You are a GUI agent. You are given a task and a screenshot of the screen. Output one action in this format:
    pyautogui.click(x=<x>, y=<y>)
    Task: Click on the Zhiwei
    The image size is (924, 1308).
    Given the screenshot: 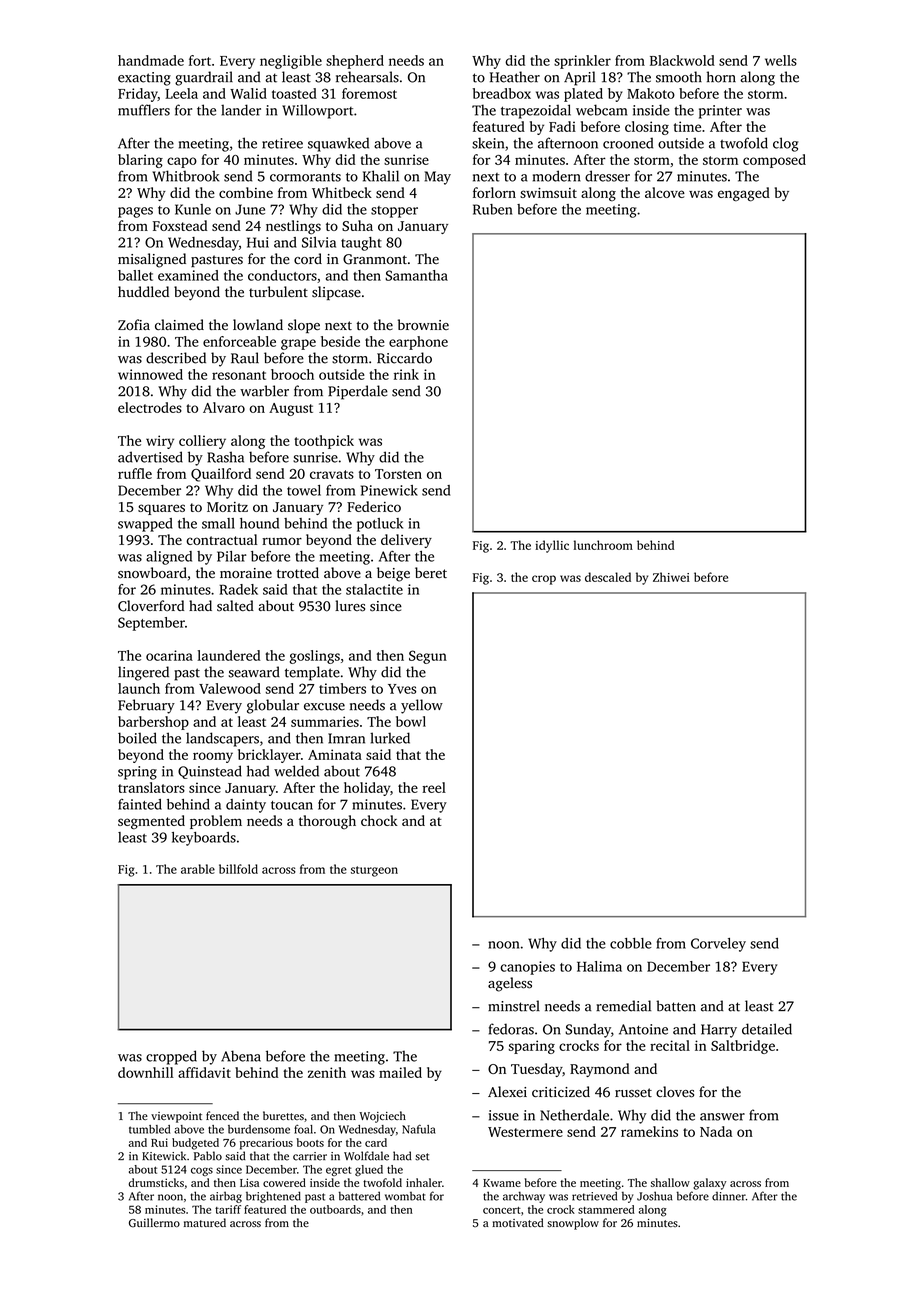 What is the action you would take?
    pyautogui.click(x=671, y=577)
